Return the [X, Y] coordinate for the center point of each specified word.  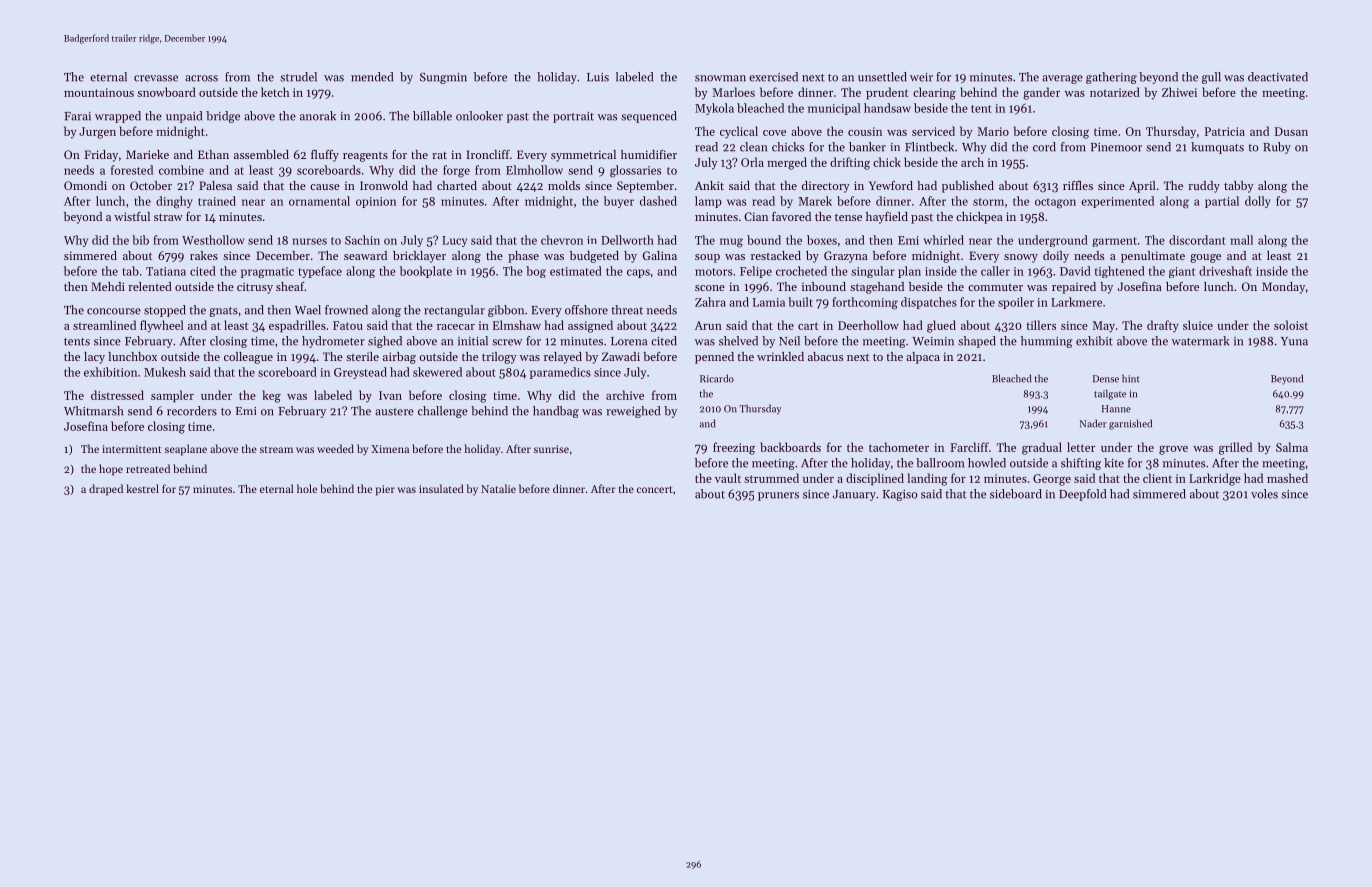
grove [1173, 450]
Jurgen [97, 133]
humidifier [649, 154]
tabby [1239, 187]
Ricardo [717, 378]
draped [106, 490]
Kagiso [900, 495]
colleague [248, 358]
